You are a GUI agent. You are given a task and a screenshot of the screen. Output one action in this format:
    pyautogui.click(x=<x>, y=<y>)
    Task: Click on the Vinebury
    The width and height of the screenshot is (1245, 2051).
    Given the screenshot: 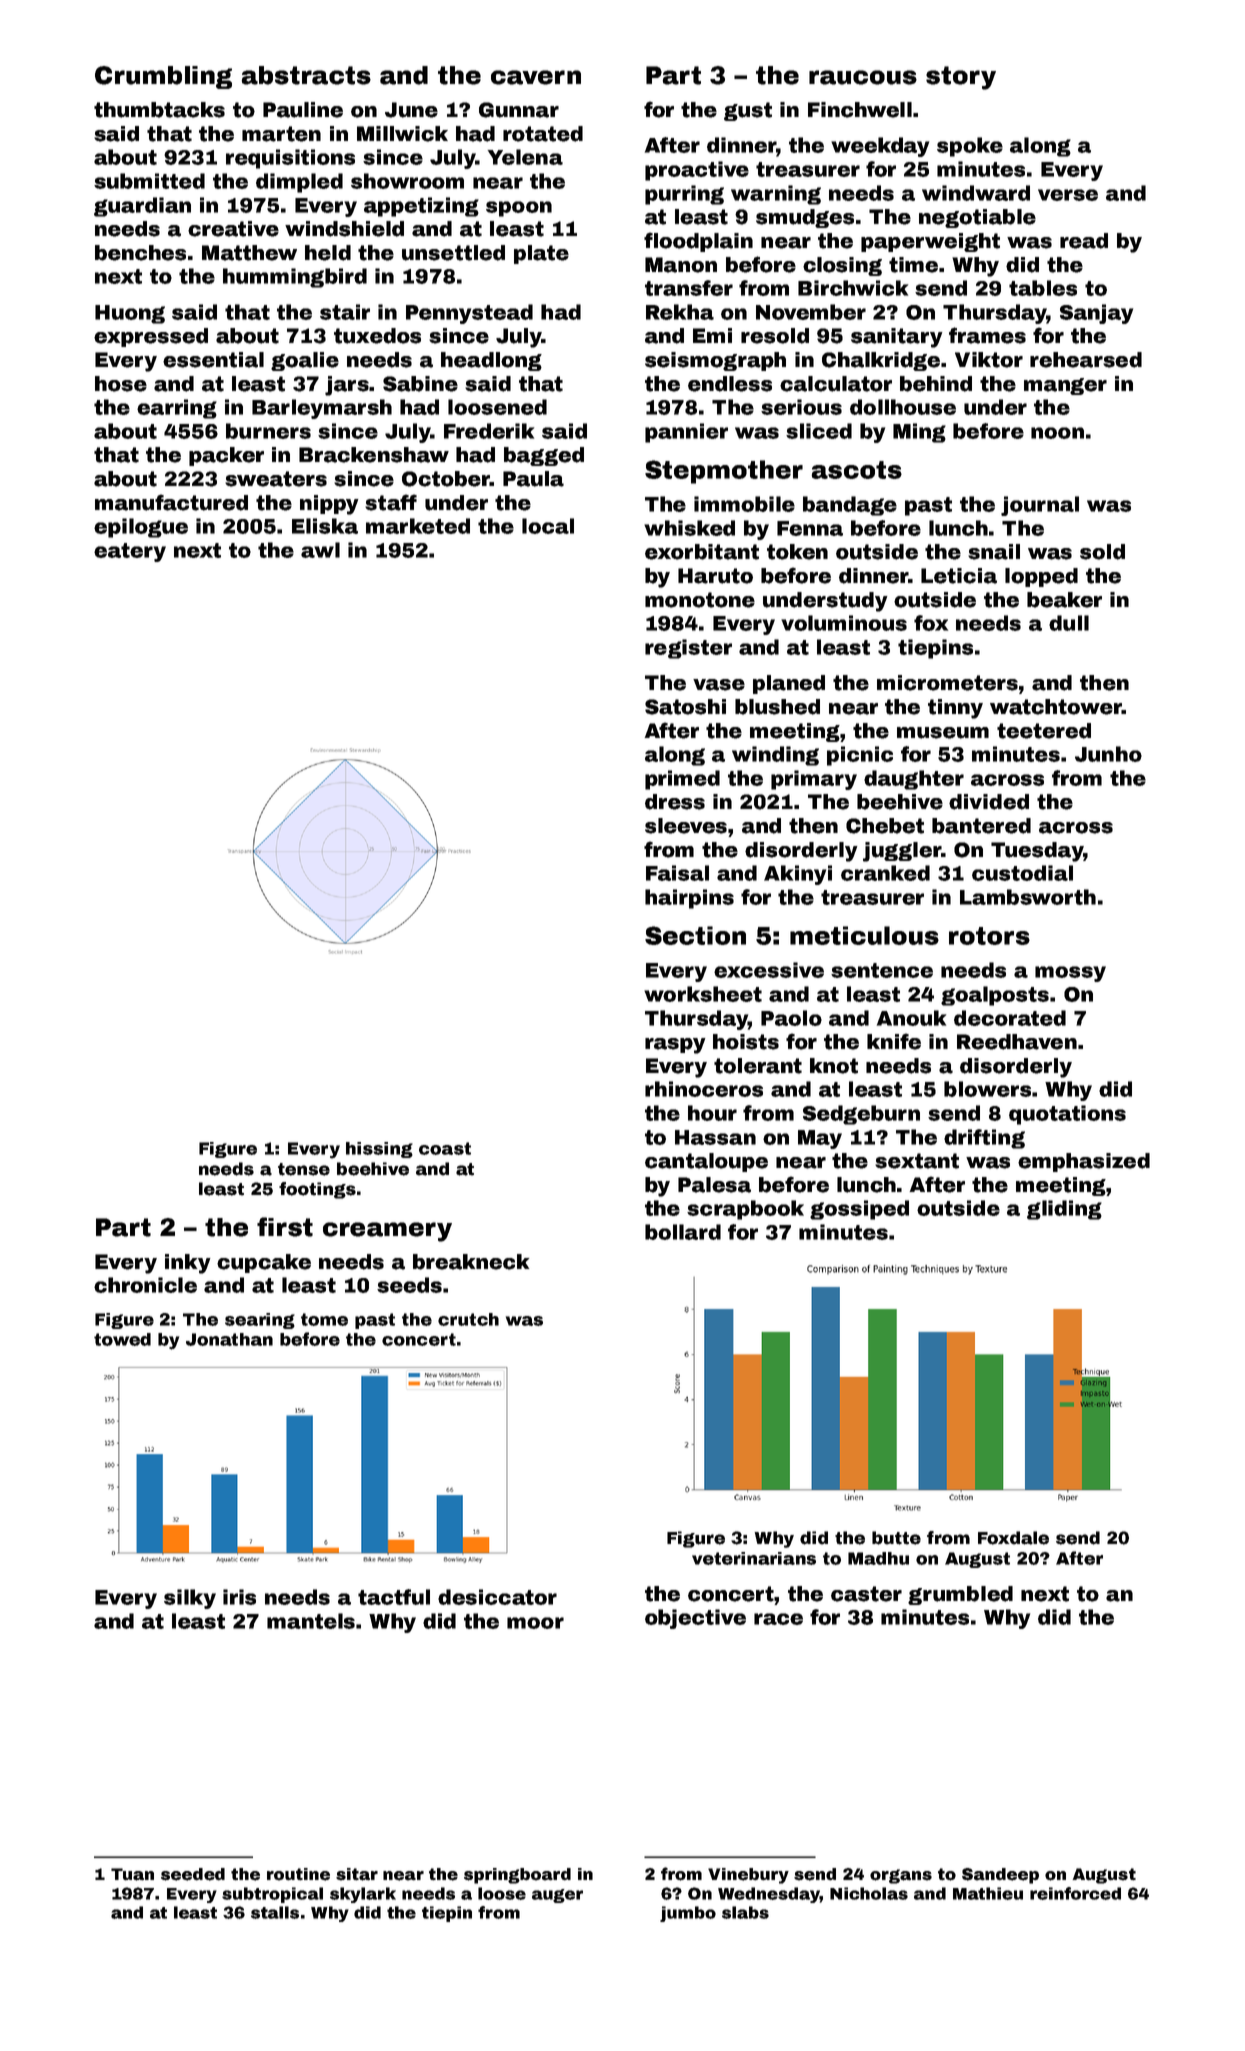 What is the action you would take?
    pyautogui.click(x=748, y=1876)
